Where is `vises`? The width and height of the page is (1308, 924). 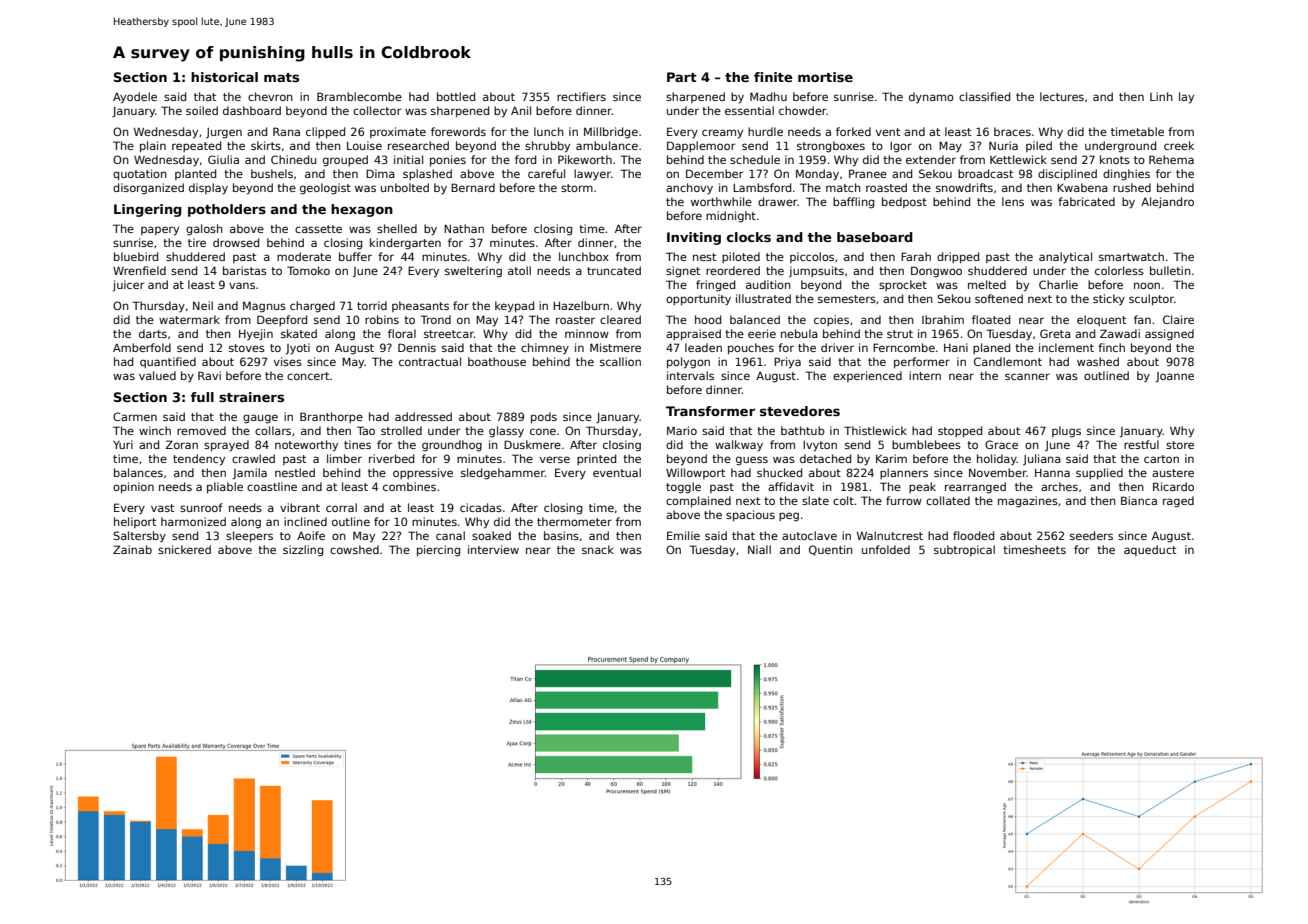
vises is located at coordinates (288, 361).
